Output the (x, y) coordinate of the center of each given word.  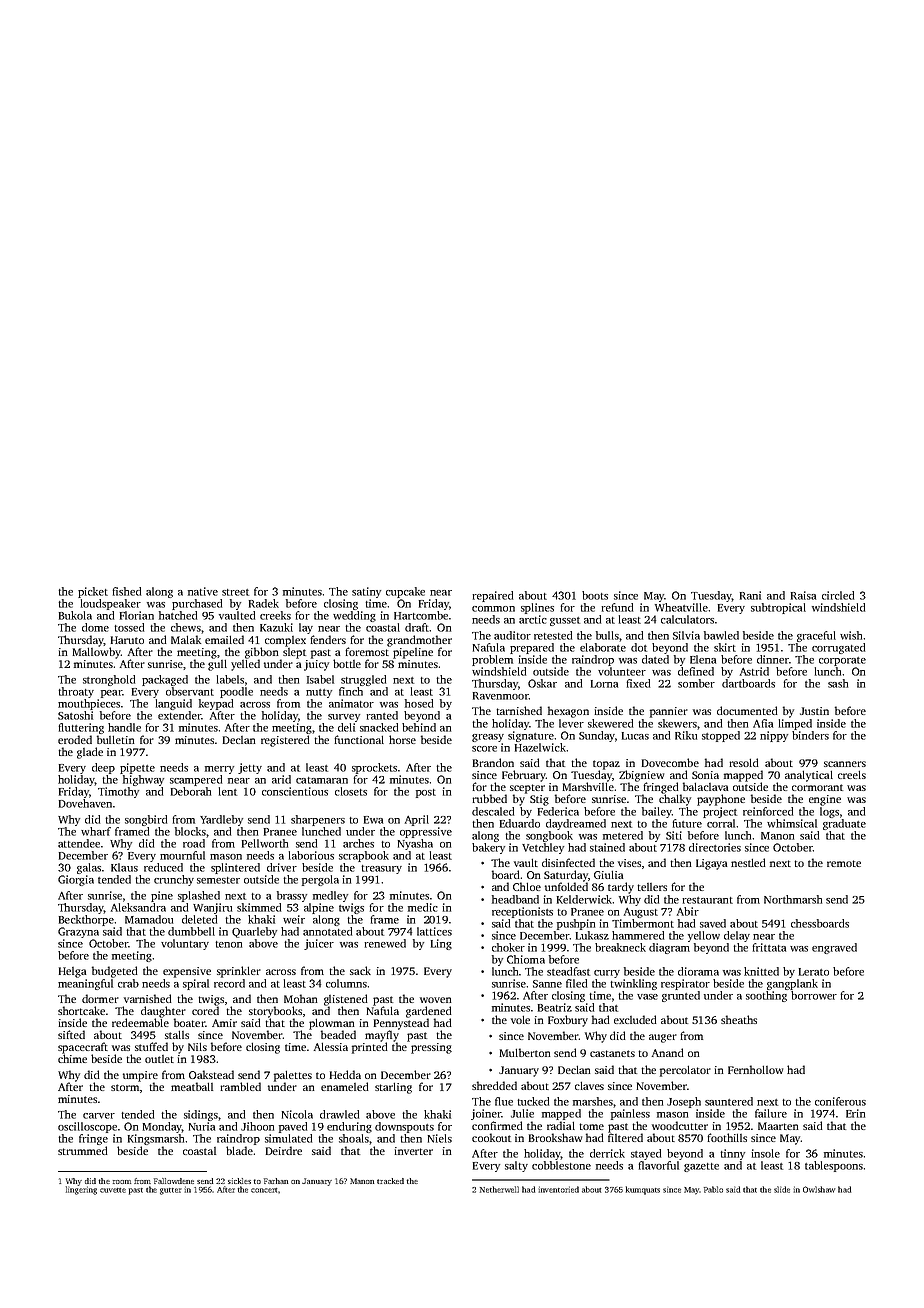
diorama (698, 971)
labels (230, 679)
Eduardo (520, 823)
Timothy (118, 792)
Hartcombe (421, 615)
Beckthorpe (86, 920)
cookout (491, 1137)
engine (825, 800)
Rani (750, 595)
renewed (385, 943)
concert (264, 1190)
